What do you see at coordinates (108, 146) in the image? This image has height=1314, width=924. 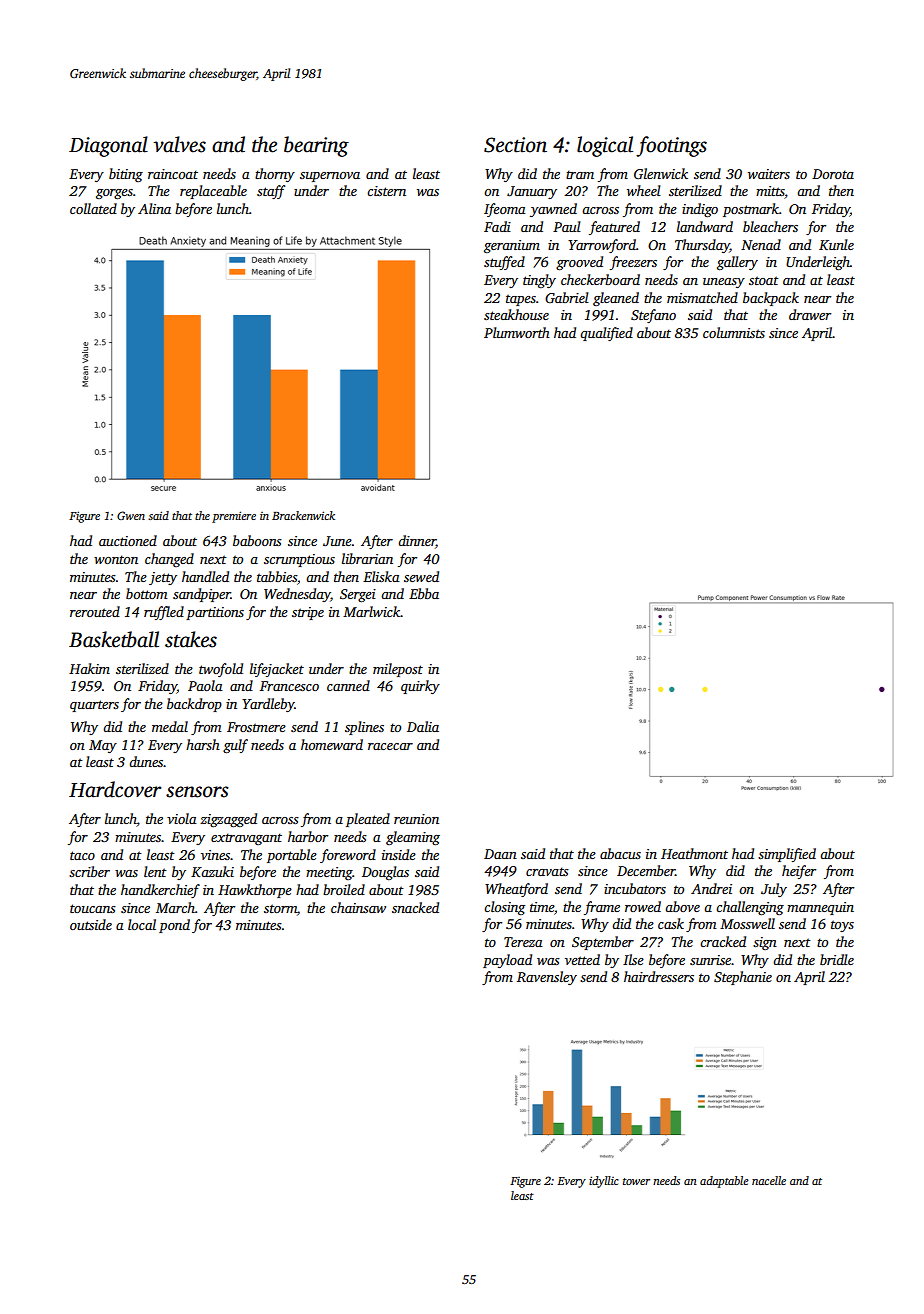 I see `Diagonal` at bounding box center [108, 146].
